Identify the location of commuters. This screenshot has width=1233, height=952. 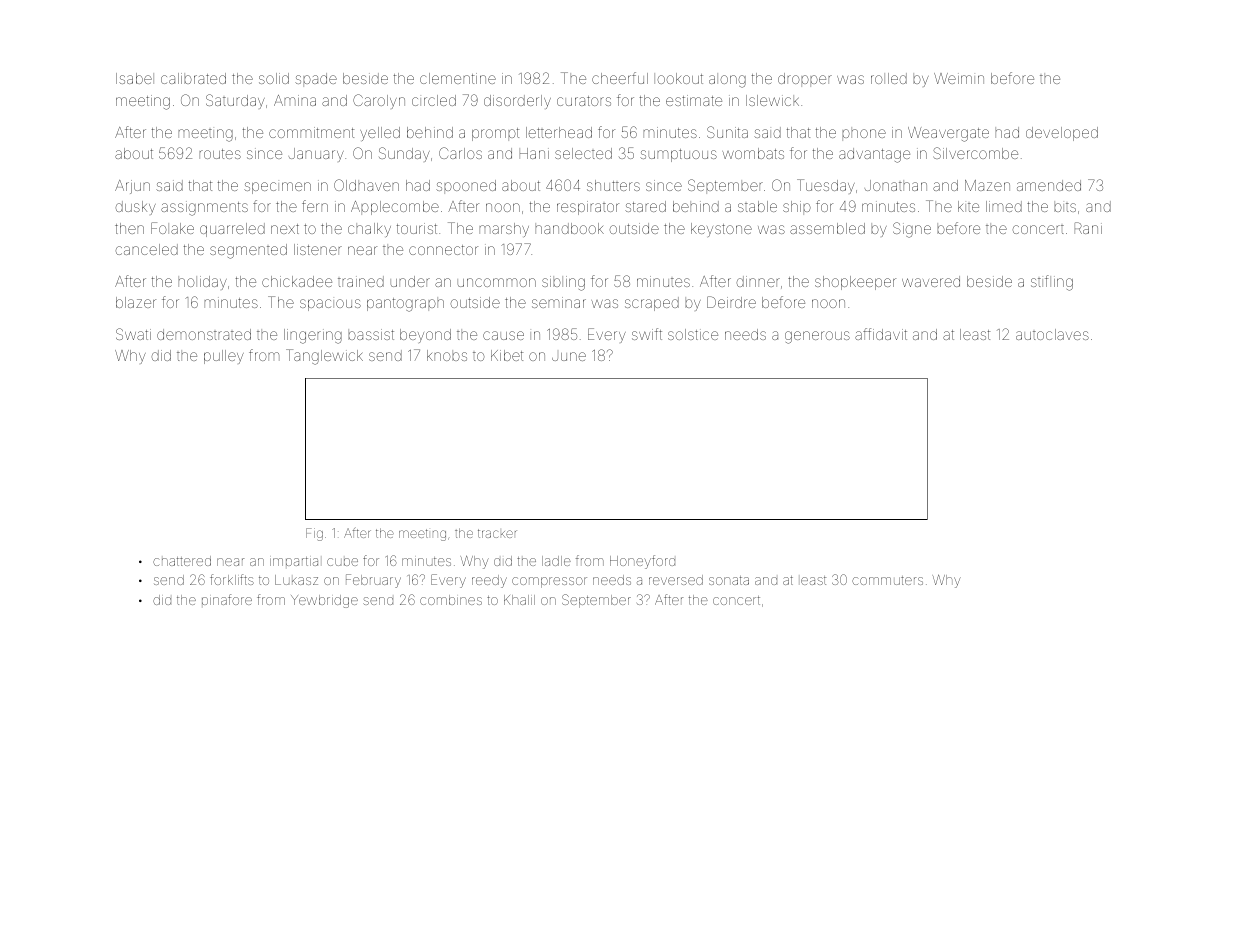
(887, 580).
